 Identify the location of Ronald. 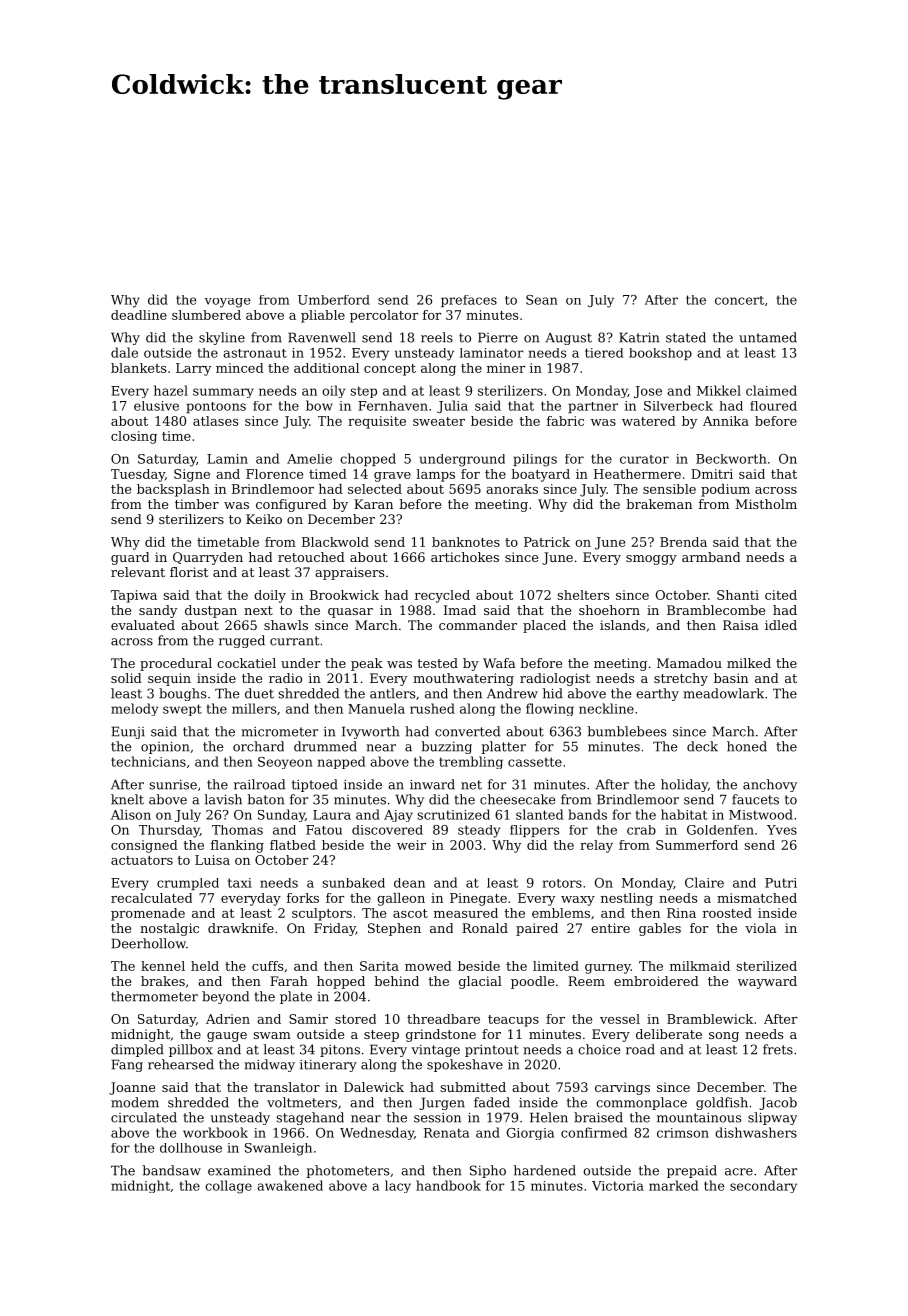
(485, 928).
